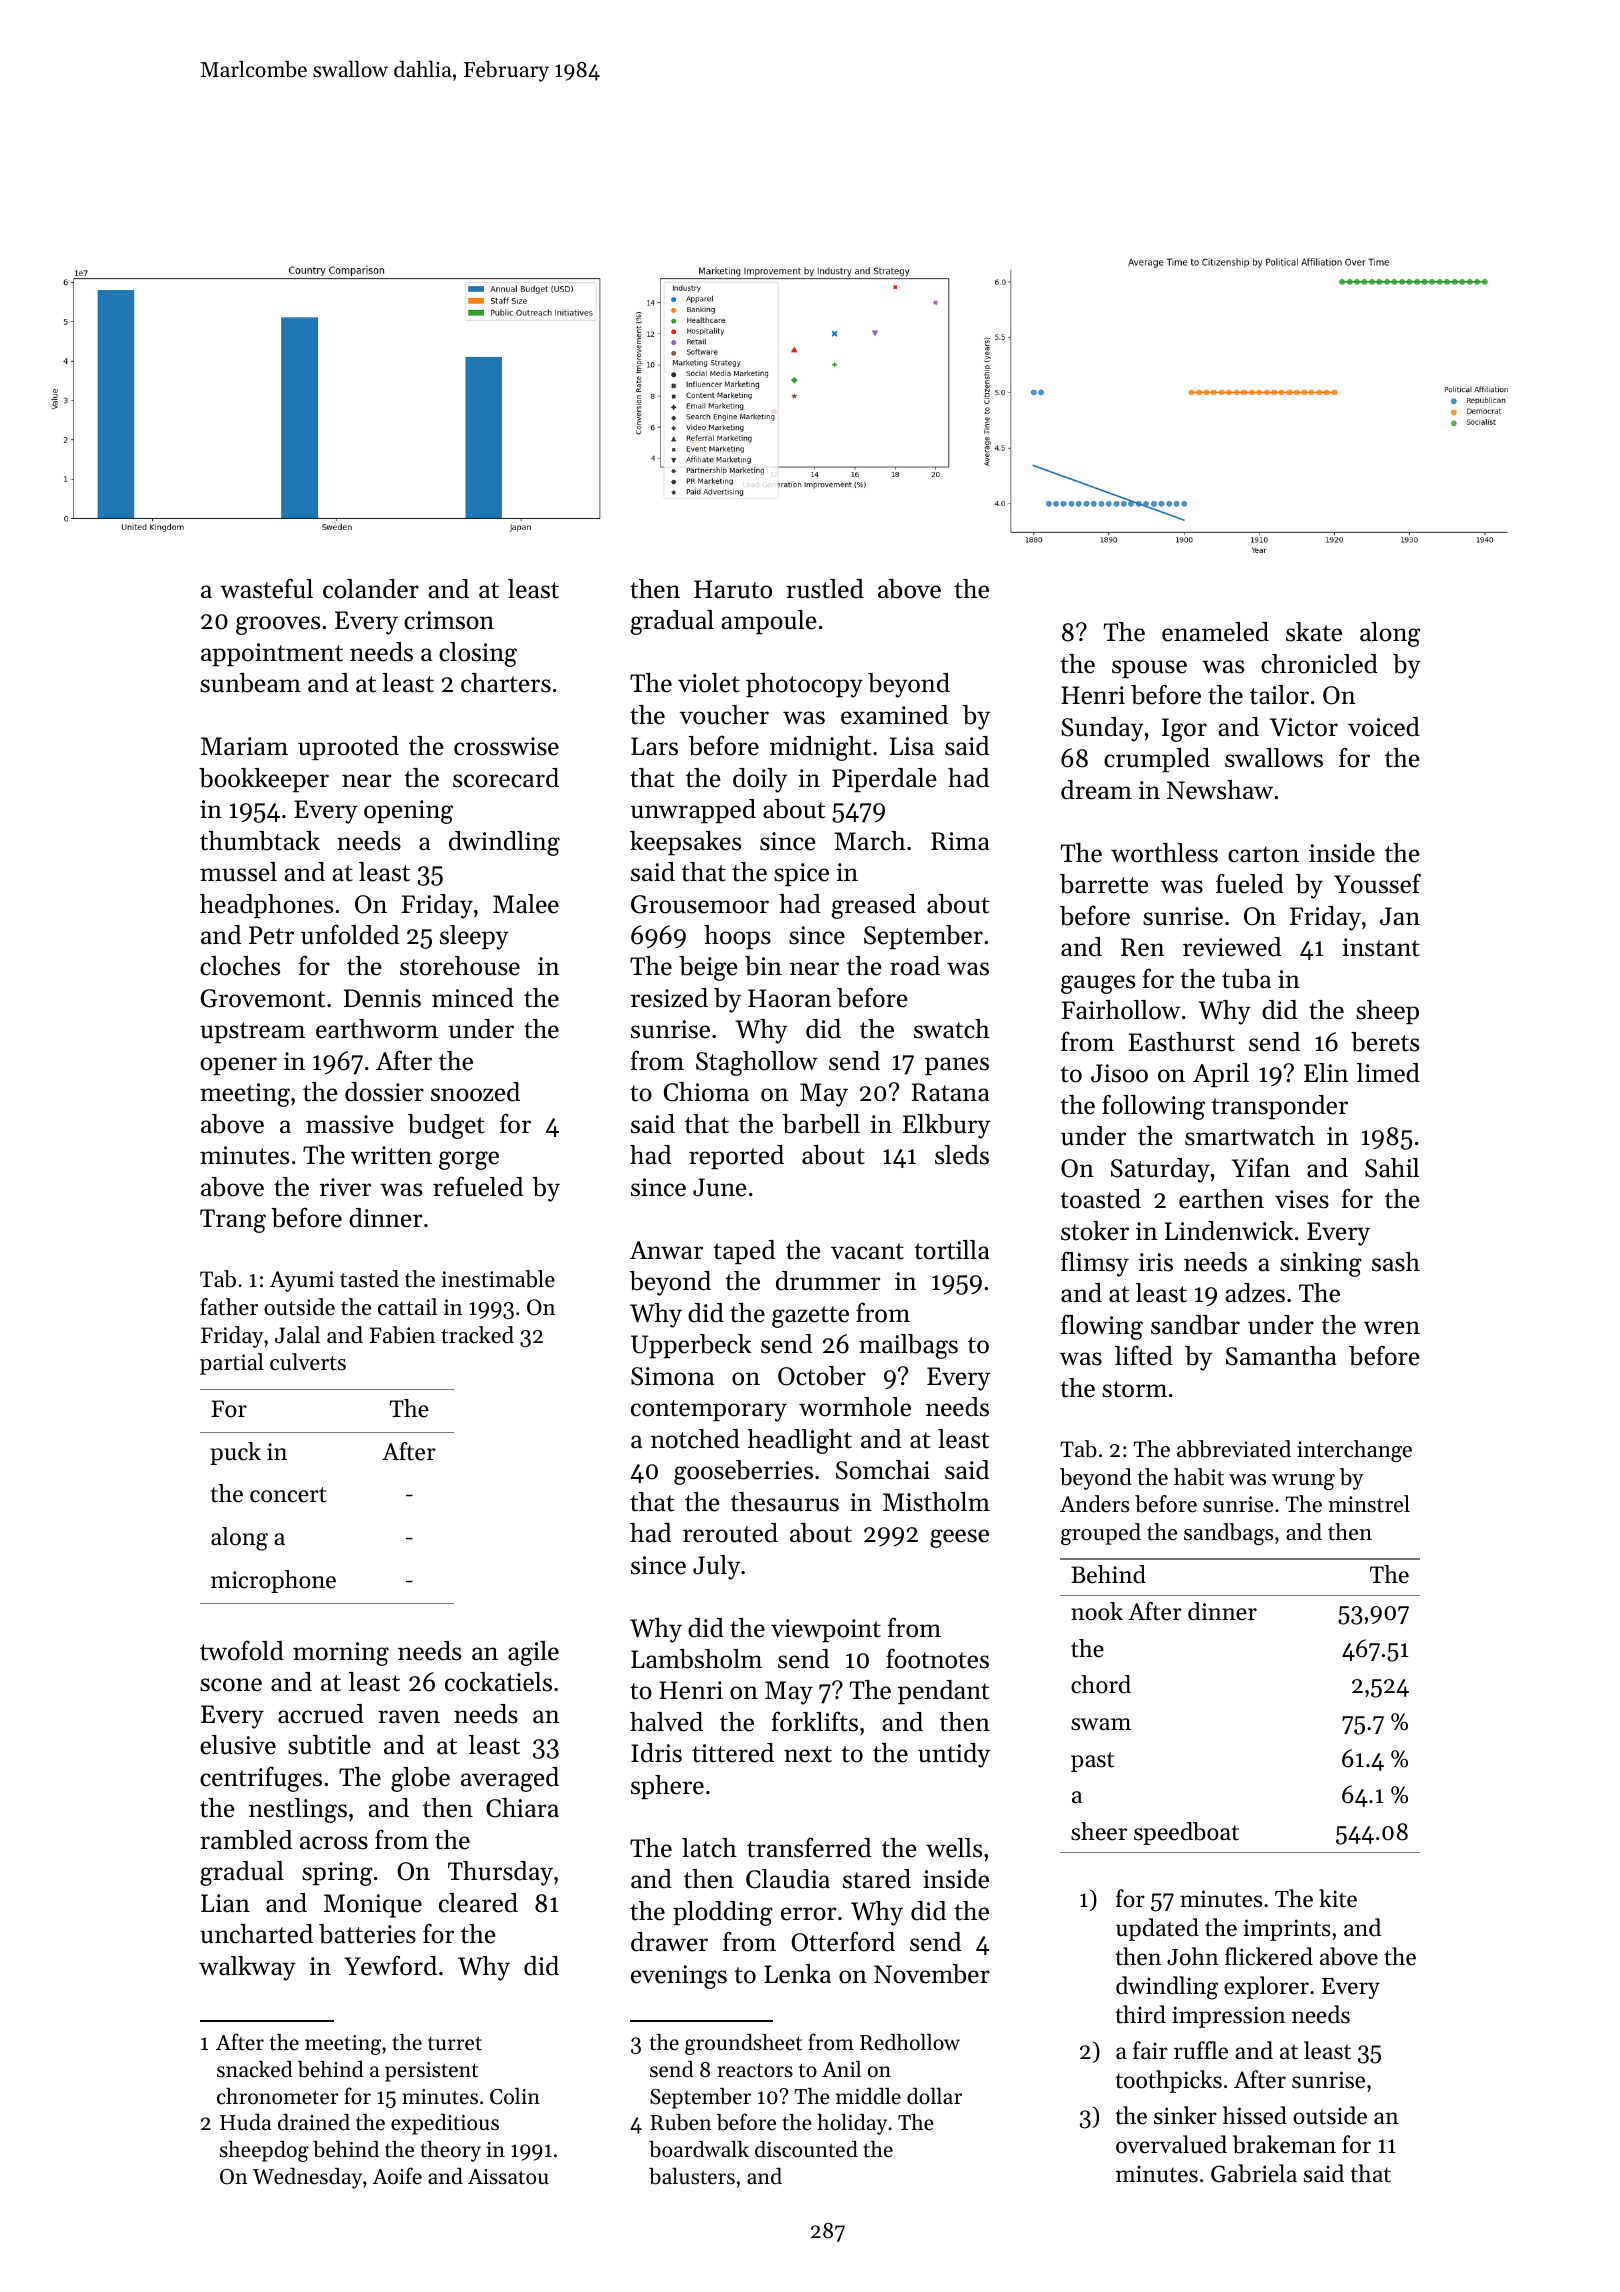  I want to click on Somchai, so click(883, 1470).
